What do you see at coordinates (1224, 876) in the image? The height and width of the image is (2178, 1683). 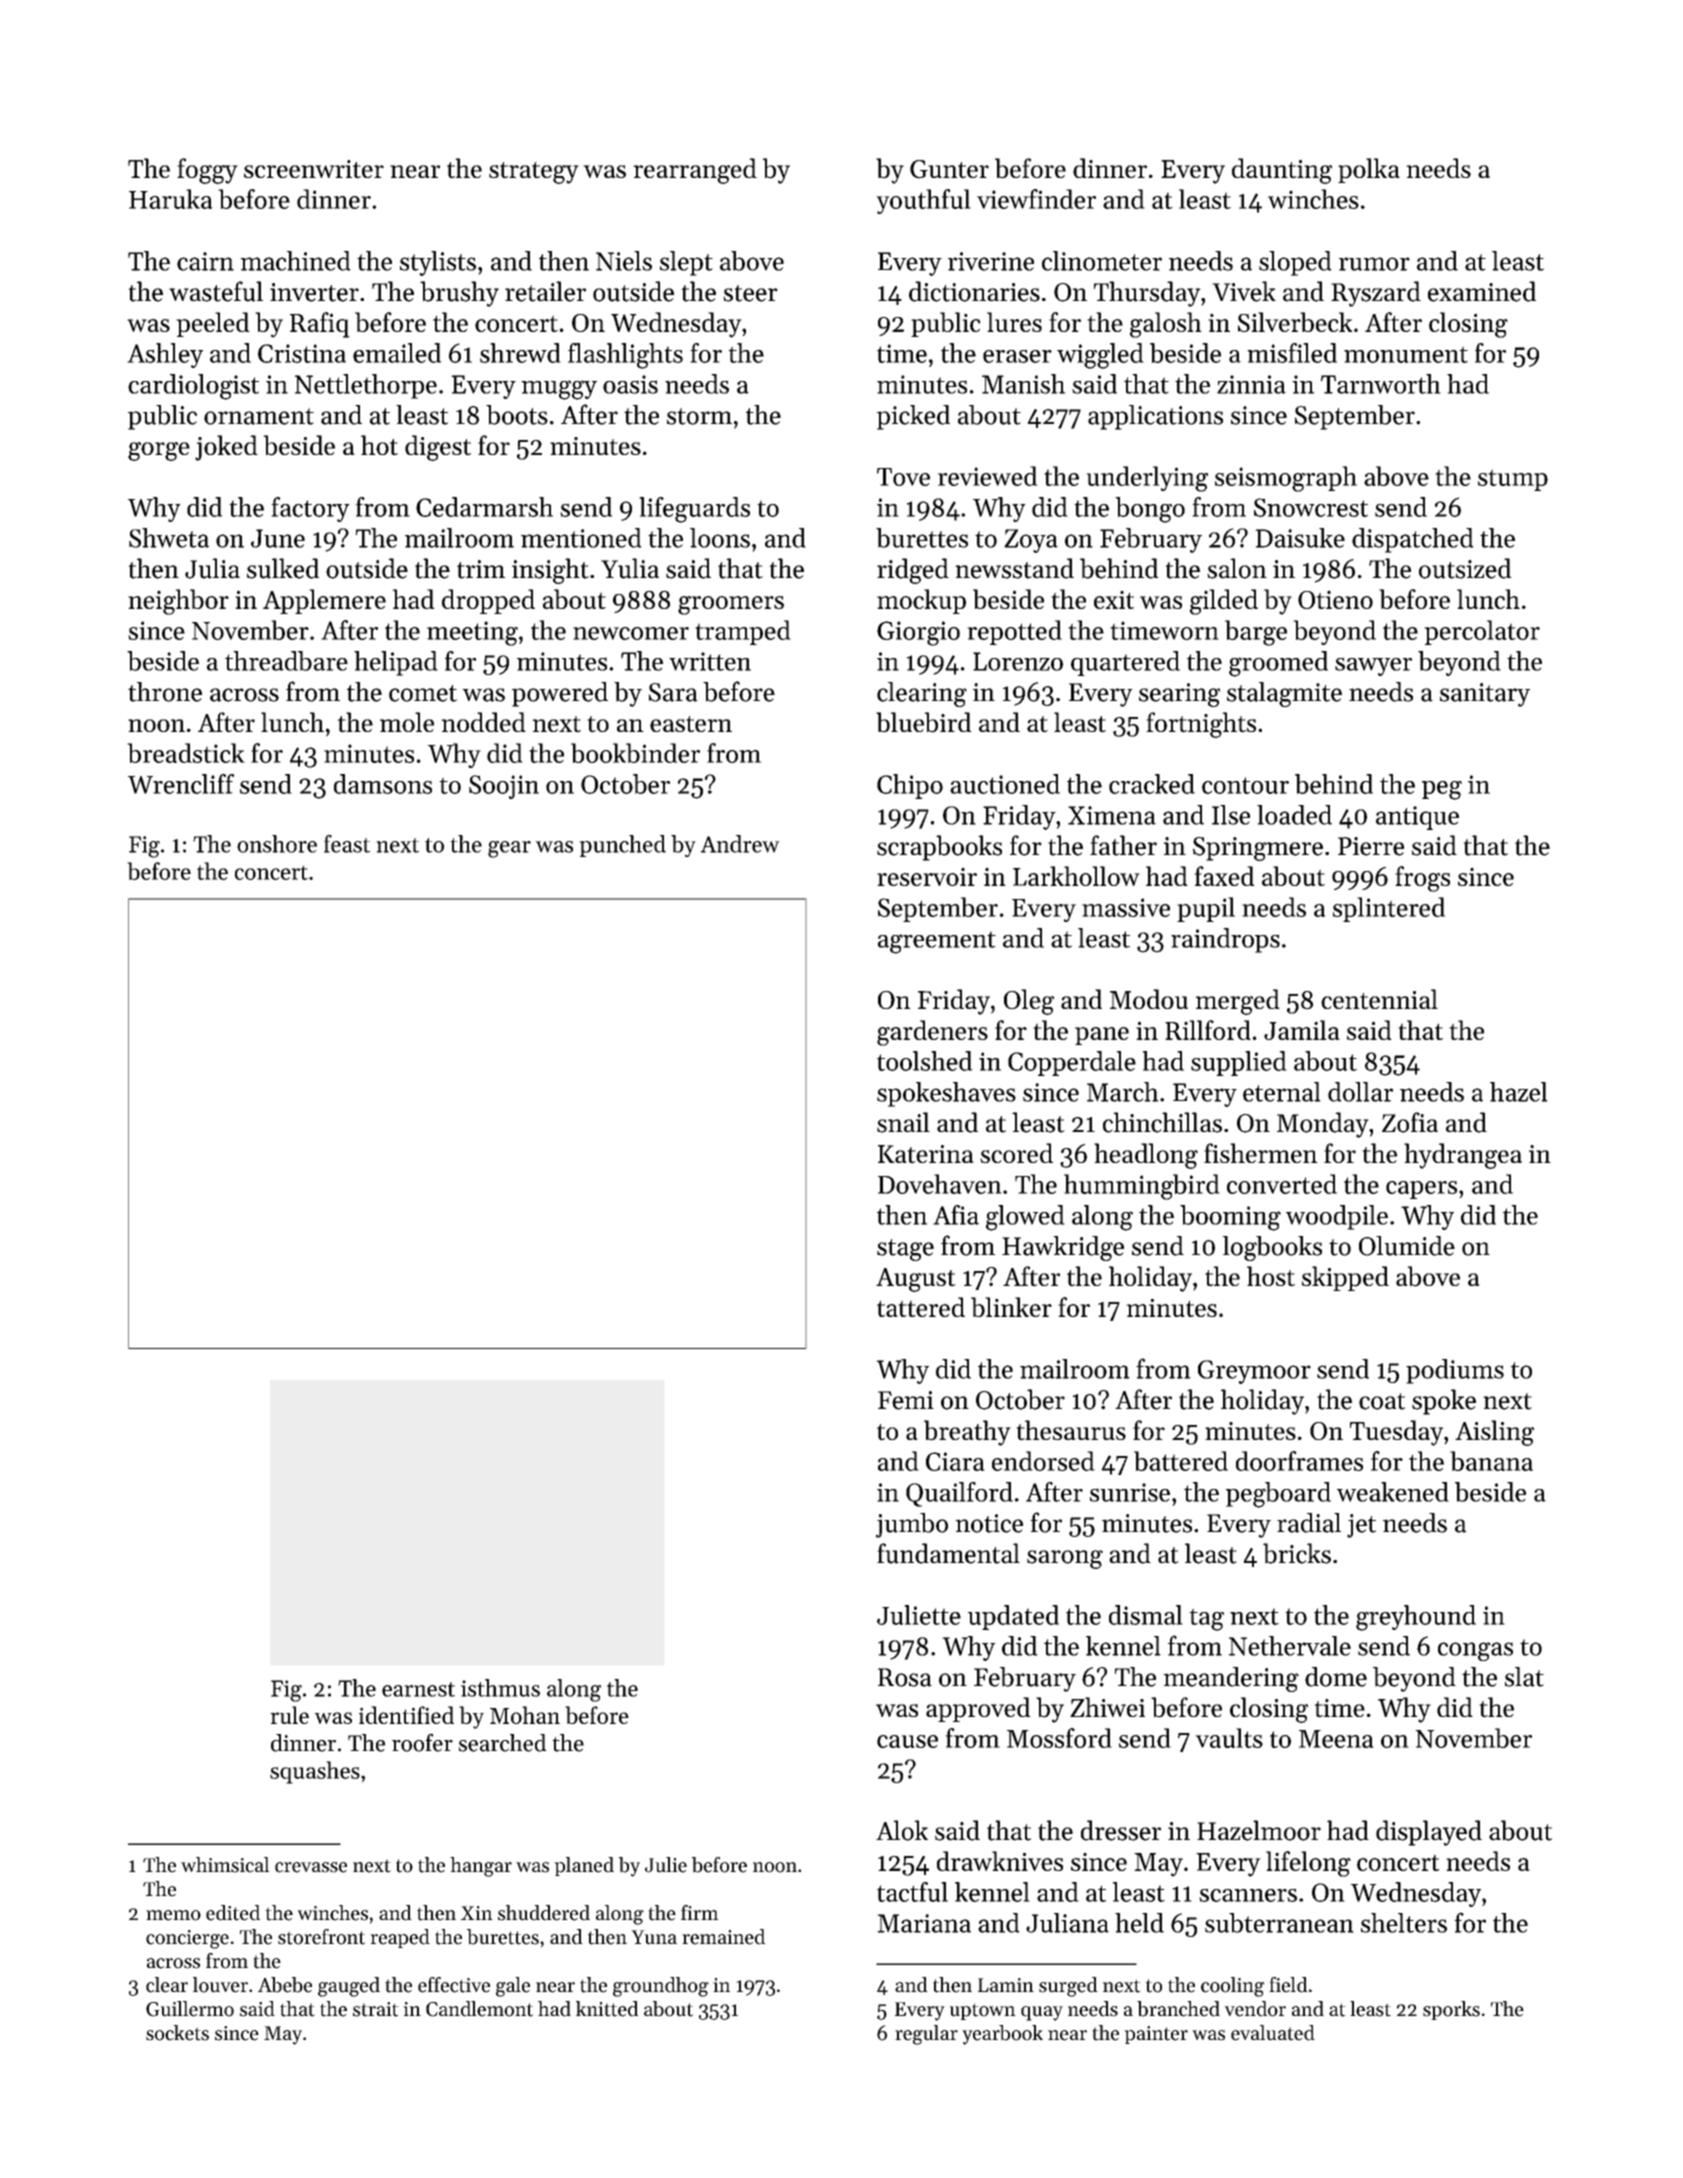 I see `faxed` at bounding box center [1224, 876].
